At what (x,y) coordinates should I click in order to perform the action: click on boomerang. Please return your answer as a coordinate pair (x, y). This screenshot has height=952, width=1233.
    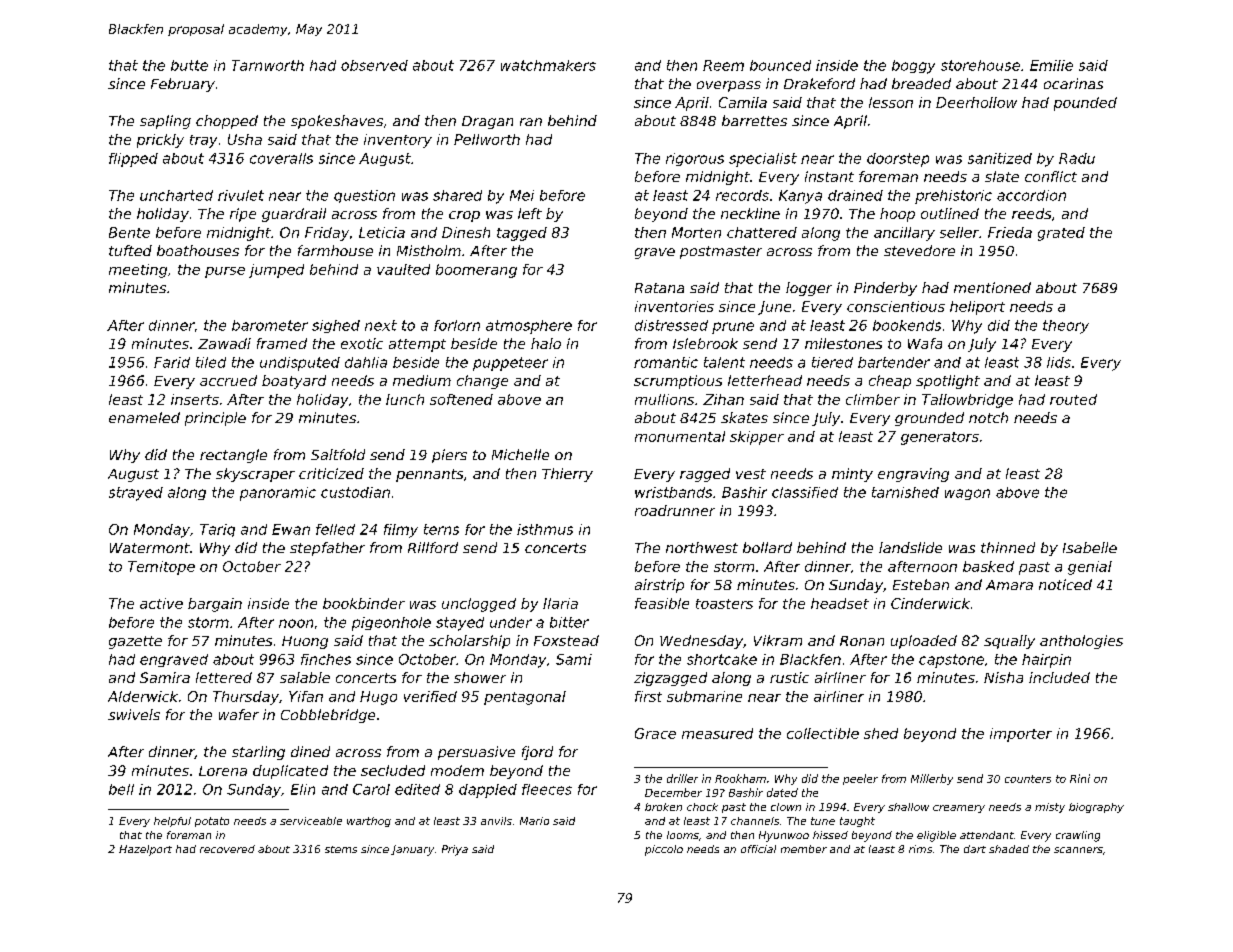
    Looking at the image, I should click on (476, 271).
